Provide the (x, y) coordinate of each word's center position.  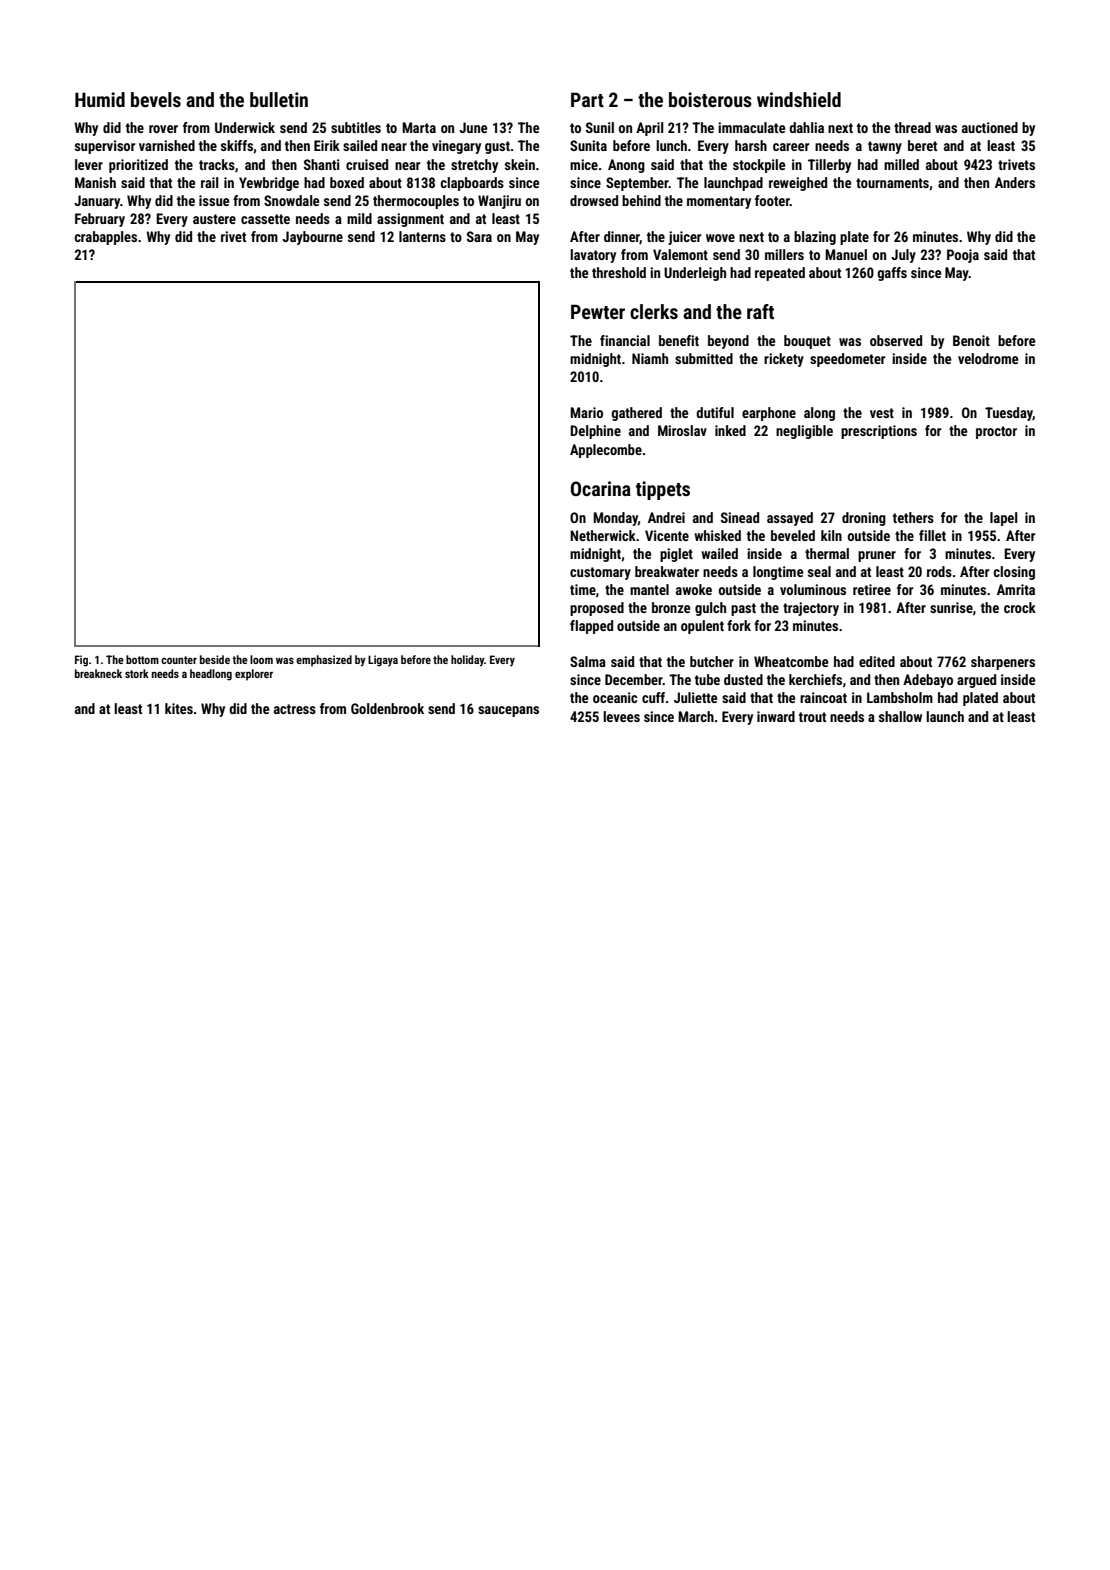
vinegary (456, 147)
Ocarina (601, 488)
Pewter (598, 311)
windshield (799, 99)
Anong (626, 166)
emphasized (324, 661)
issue (214, 200)
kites (179, 708)
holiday (467, 661)
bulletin (279, 99)
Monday (615, 519)
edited (877, 661)
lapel (1003, 519)
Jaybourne (312, 238)
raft (760, 311)
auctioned (990, 127)
